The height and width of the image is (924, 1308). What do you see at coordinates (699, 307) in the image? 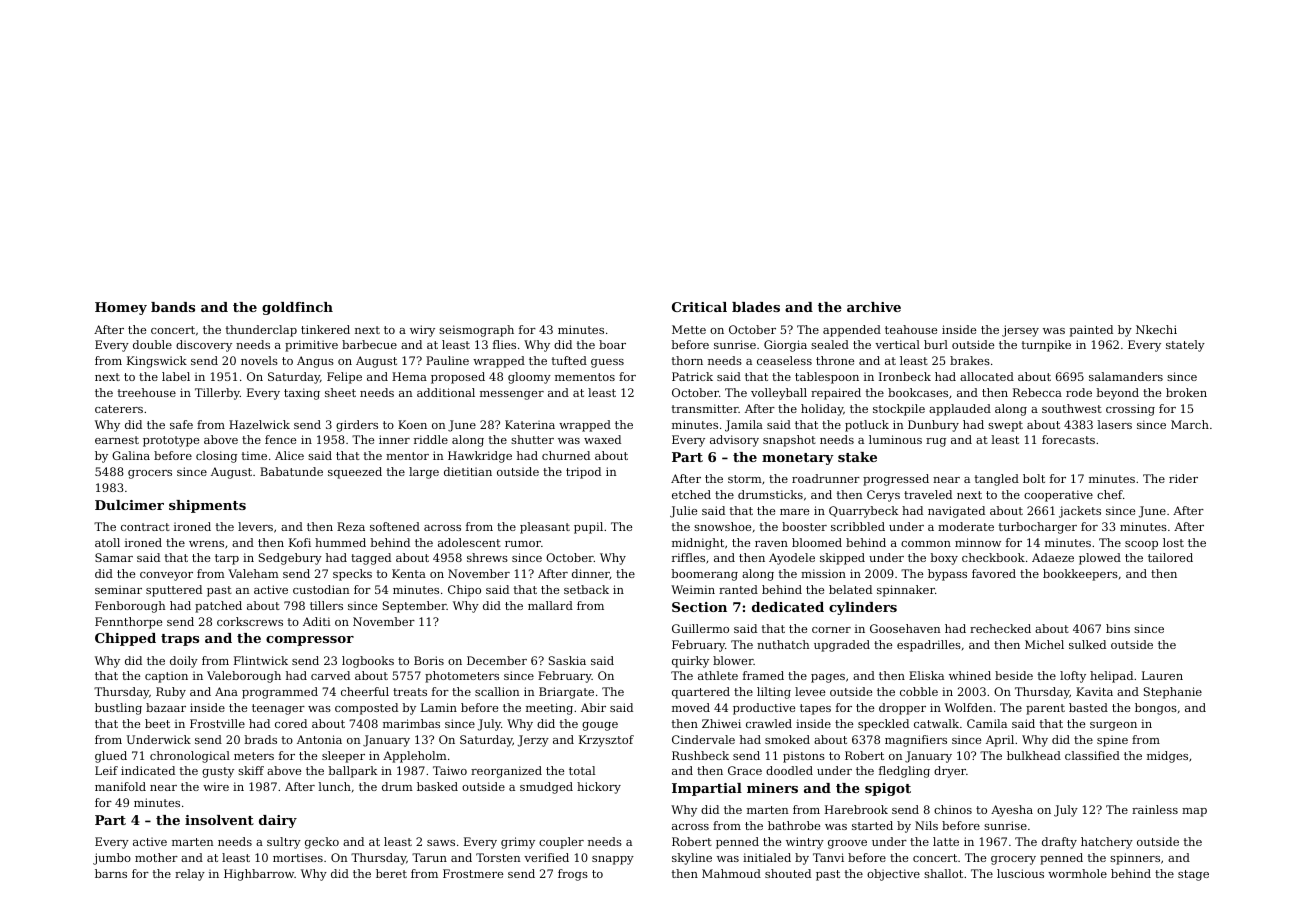
I see `Critical` at bounding box center [699, 307].
